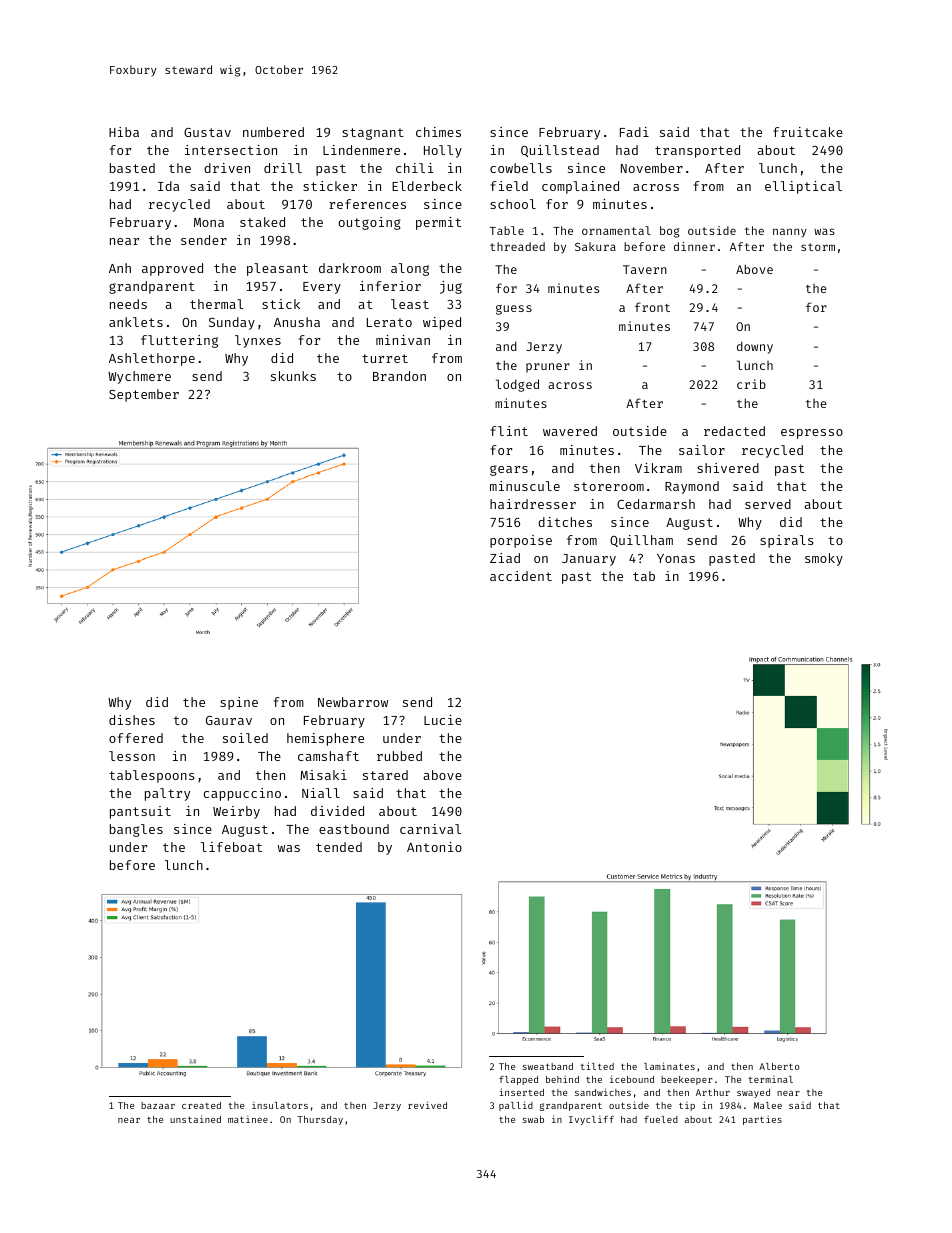 This page has height=1233, width=952. Describe the element at coordinates (451, 287) in the page. I see `jug` at that location.
